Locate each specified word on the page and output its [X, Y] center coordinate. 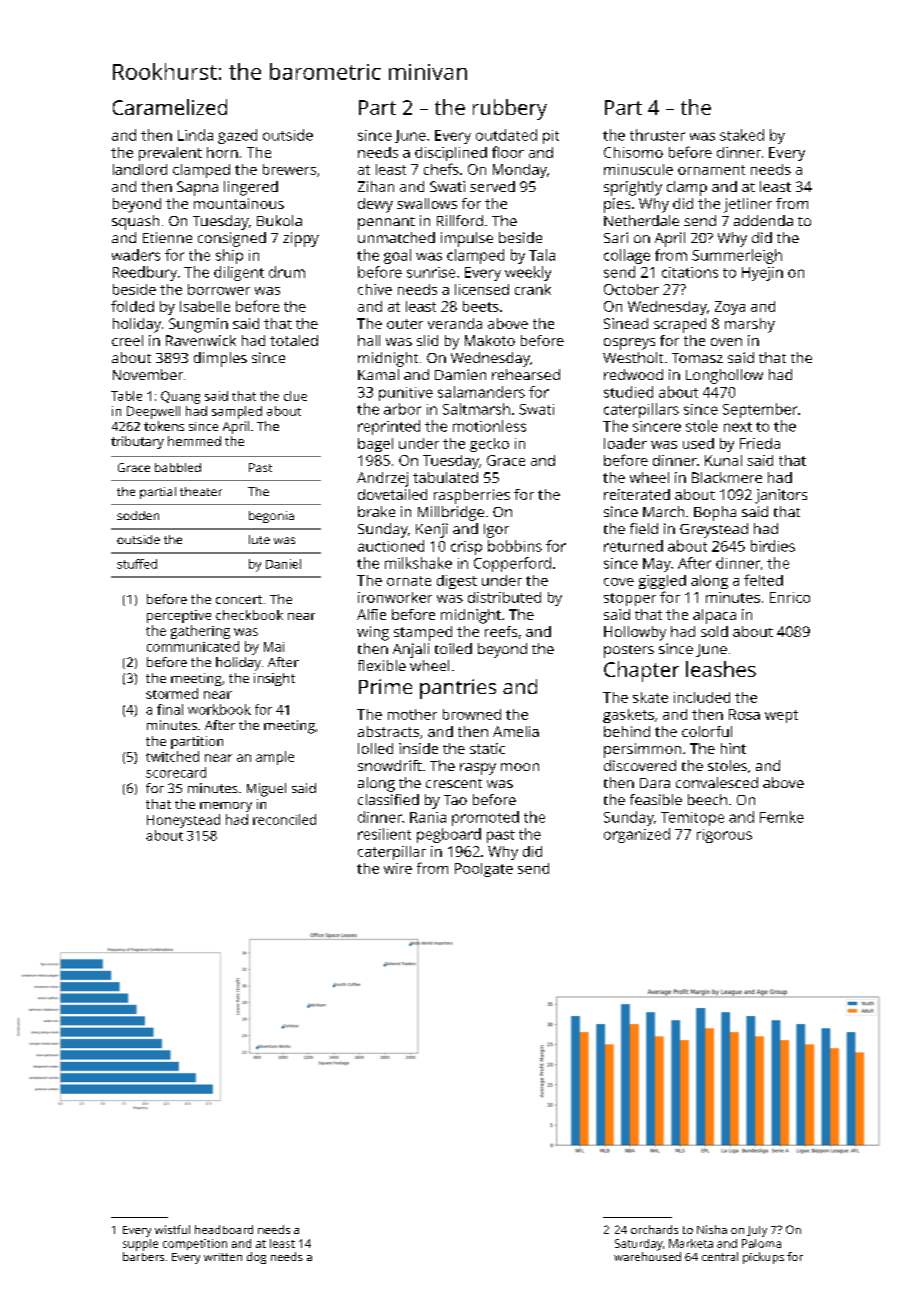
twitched [172, 756]
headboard [224, 1229]
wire [398, 868]
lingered [251, 188]
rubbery [510, 109]
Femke [782, 817]
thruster [657, 135]
